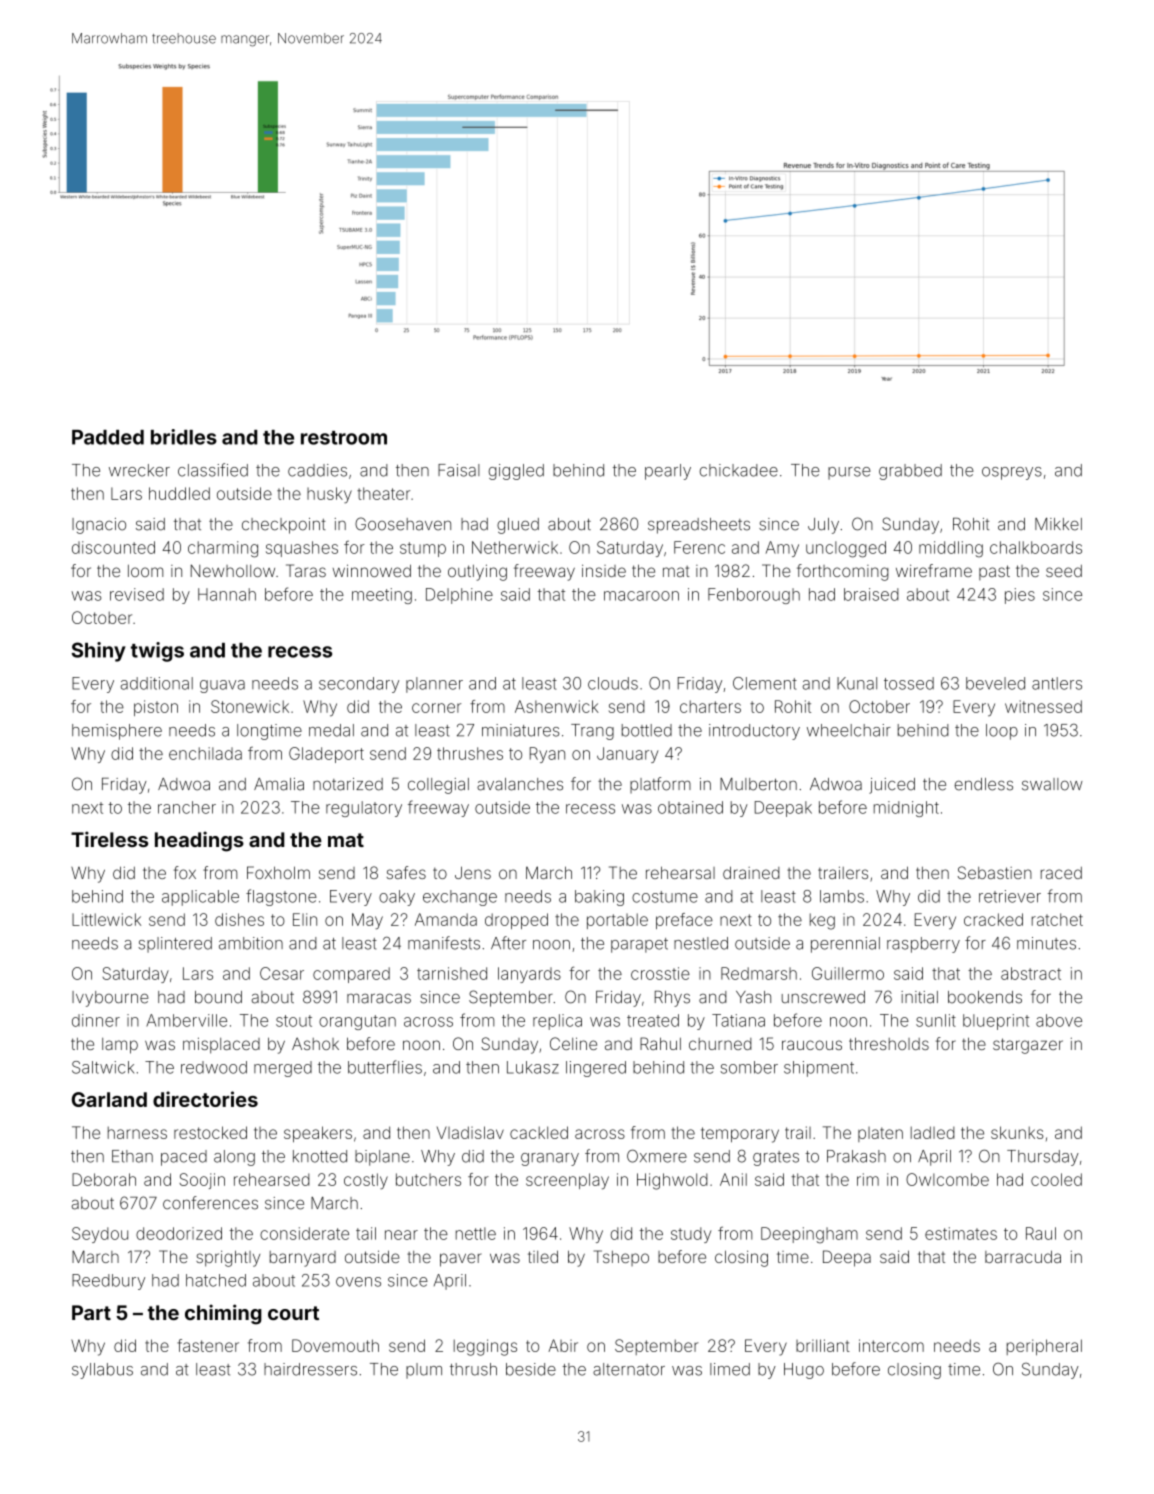  What do you see at coordinates (103, 1067) in the screenshot?
I see `Saltwick` at bounding box center [103, 1067].
